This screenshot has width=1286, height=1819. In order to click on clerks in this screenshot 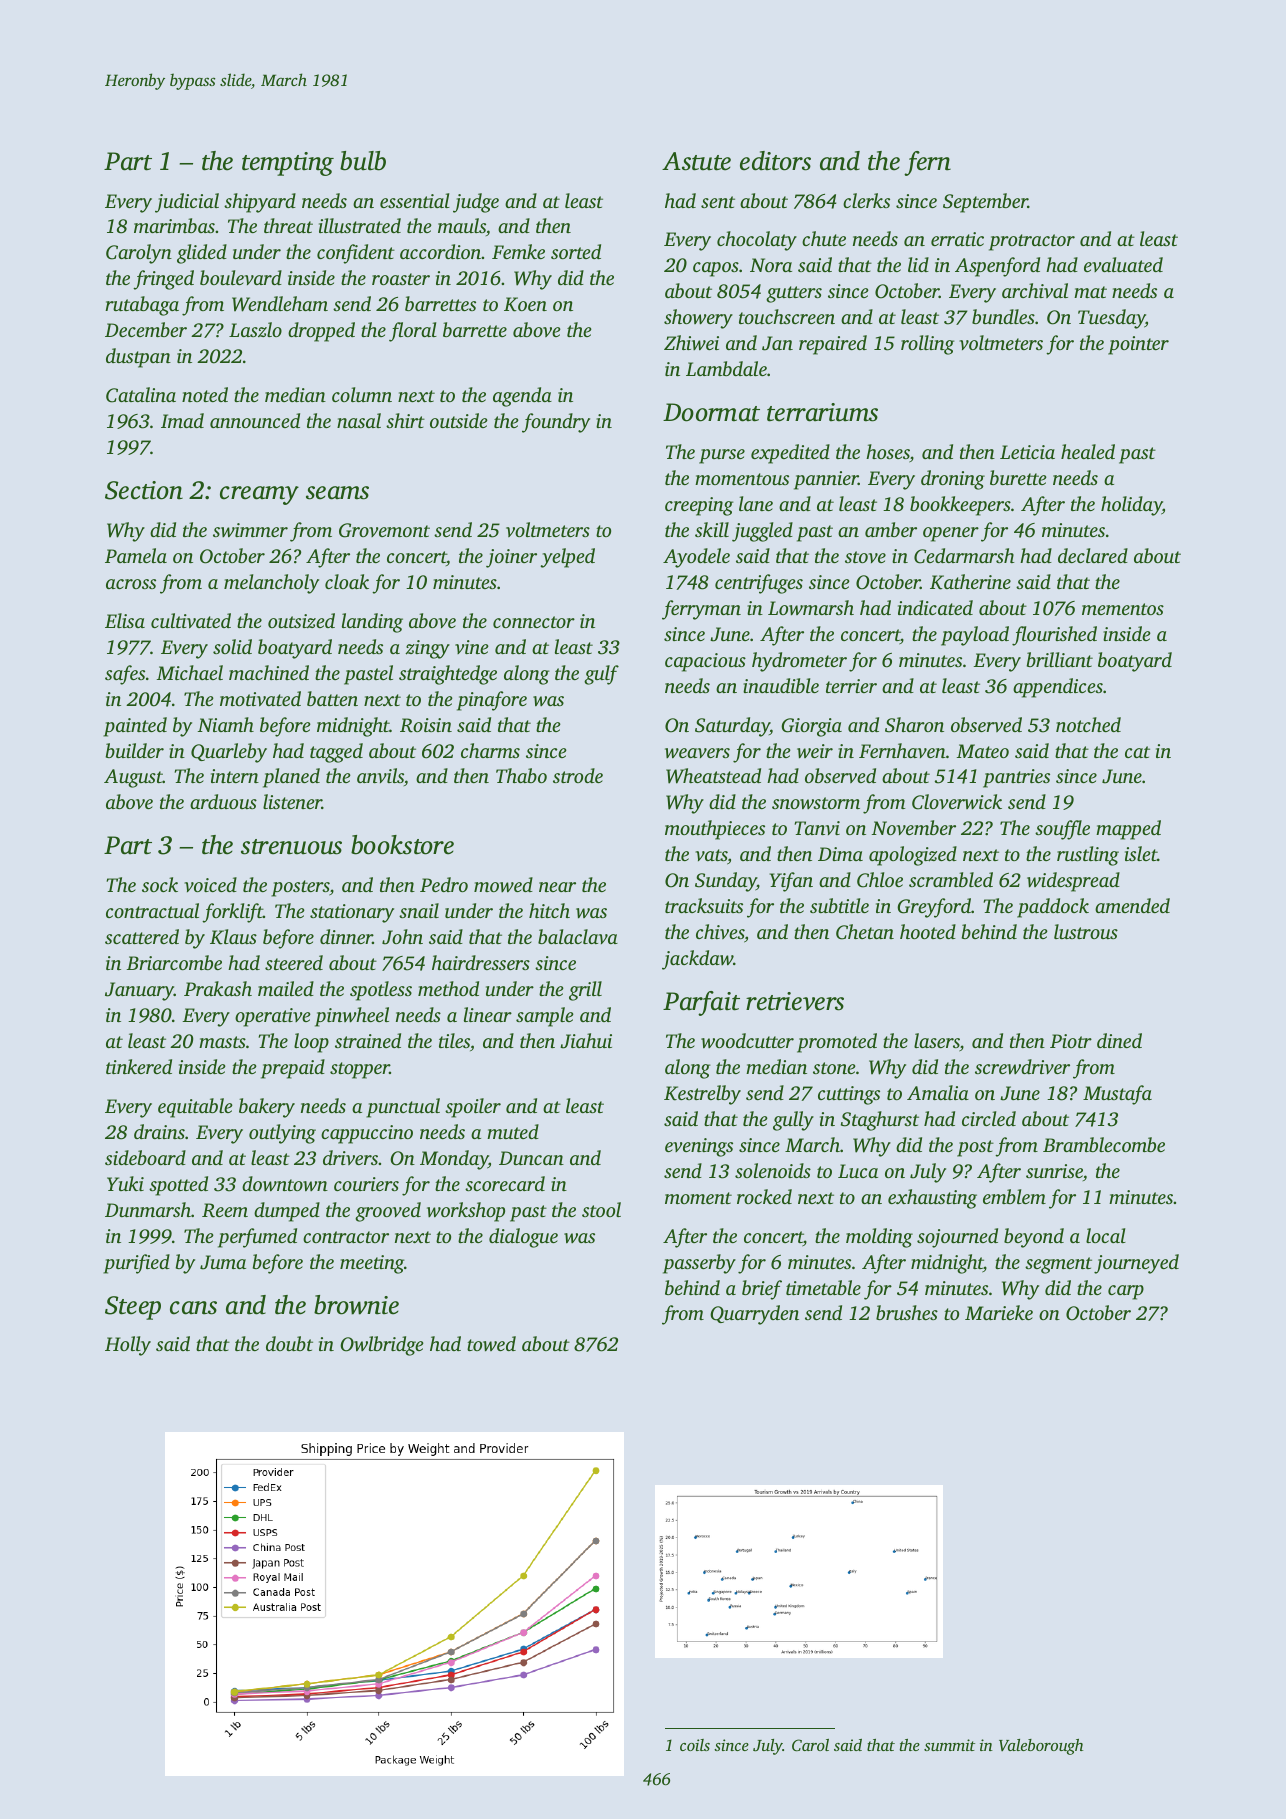, I will do `click(866, 200)`.
